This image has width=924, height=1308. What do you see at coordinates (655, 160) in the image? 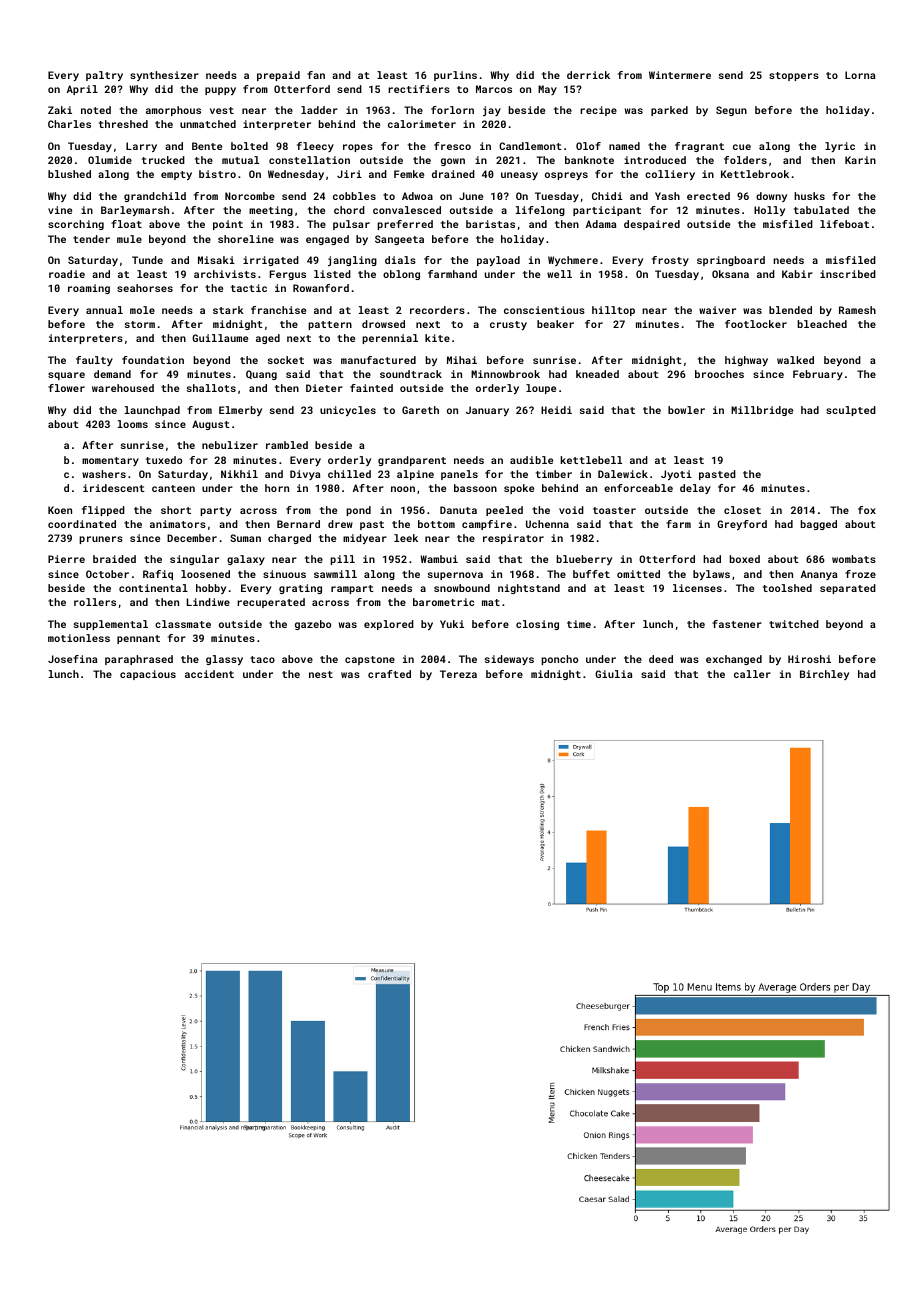
I see `introduced` at bounding box center [655, 160].
